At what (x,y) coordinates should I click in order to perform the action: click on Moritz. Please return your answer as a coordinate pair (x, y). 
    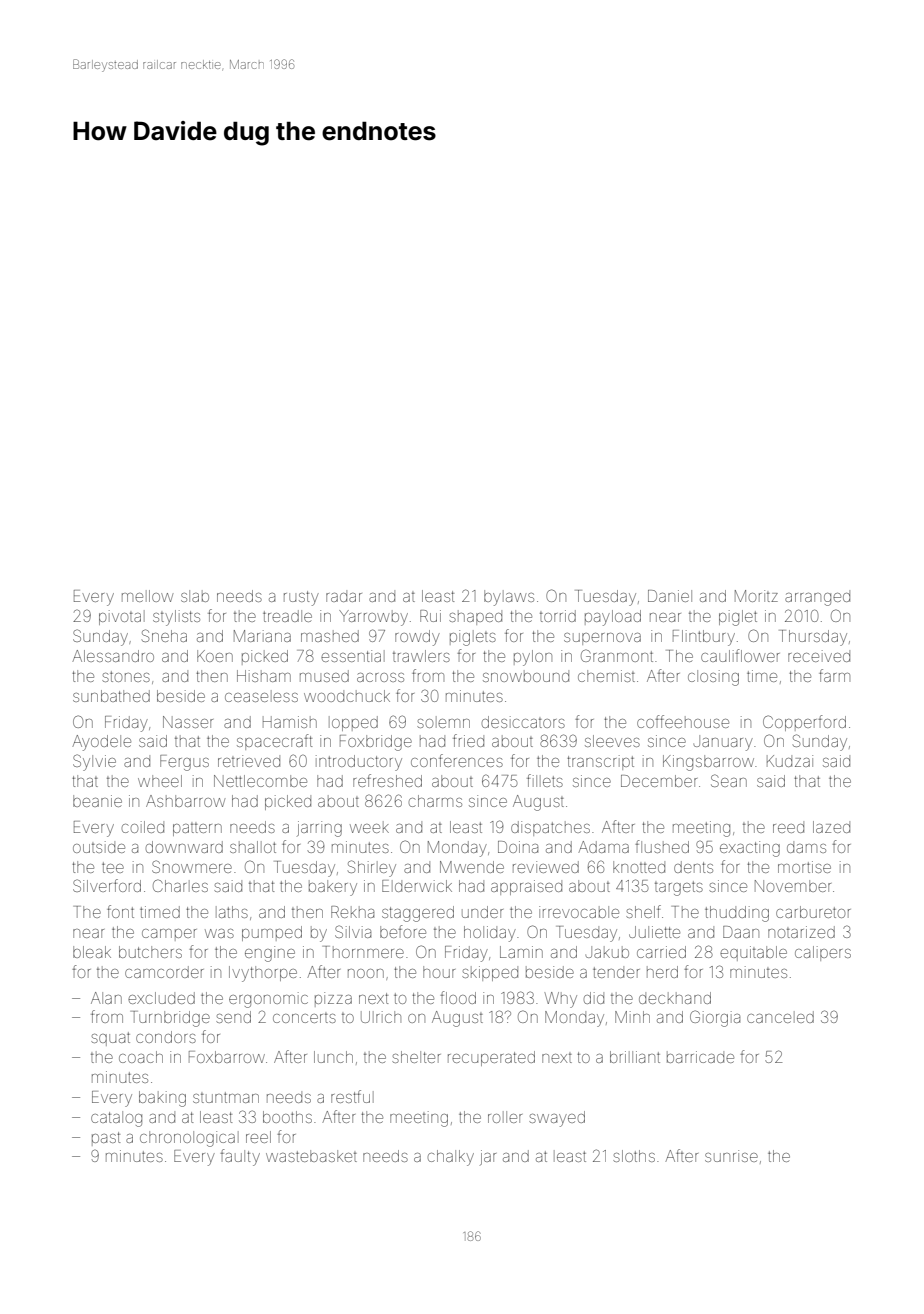
    Looking at the image, I should click on (756, 596).
